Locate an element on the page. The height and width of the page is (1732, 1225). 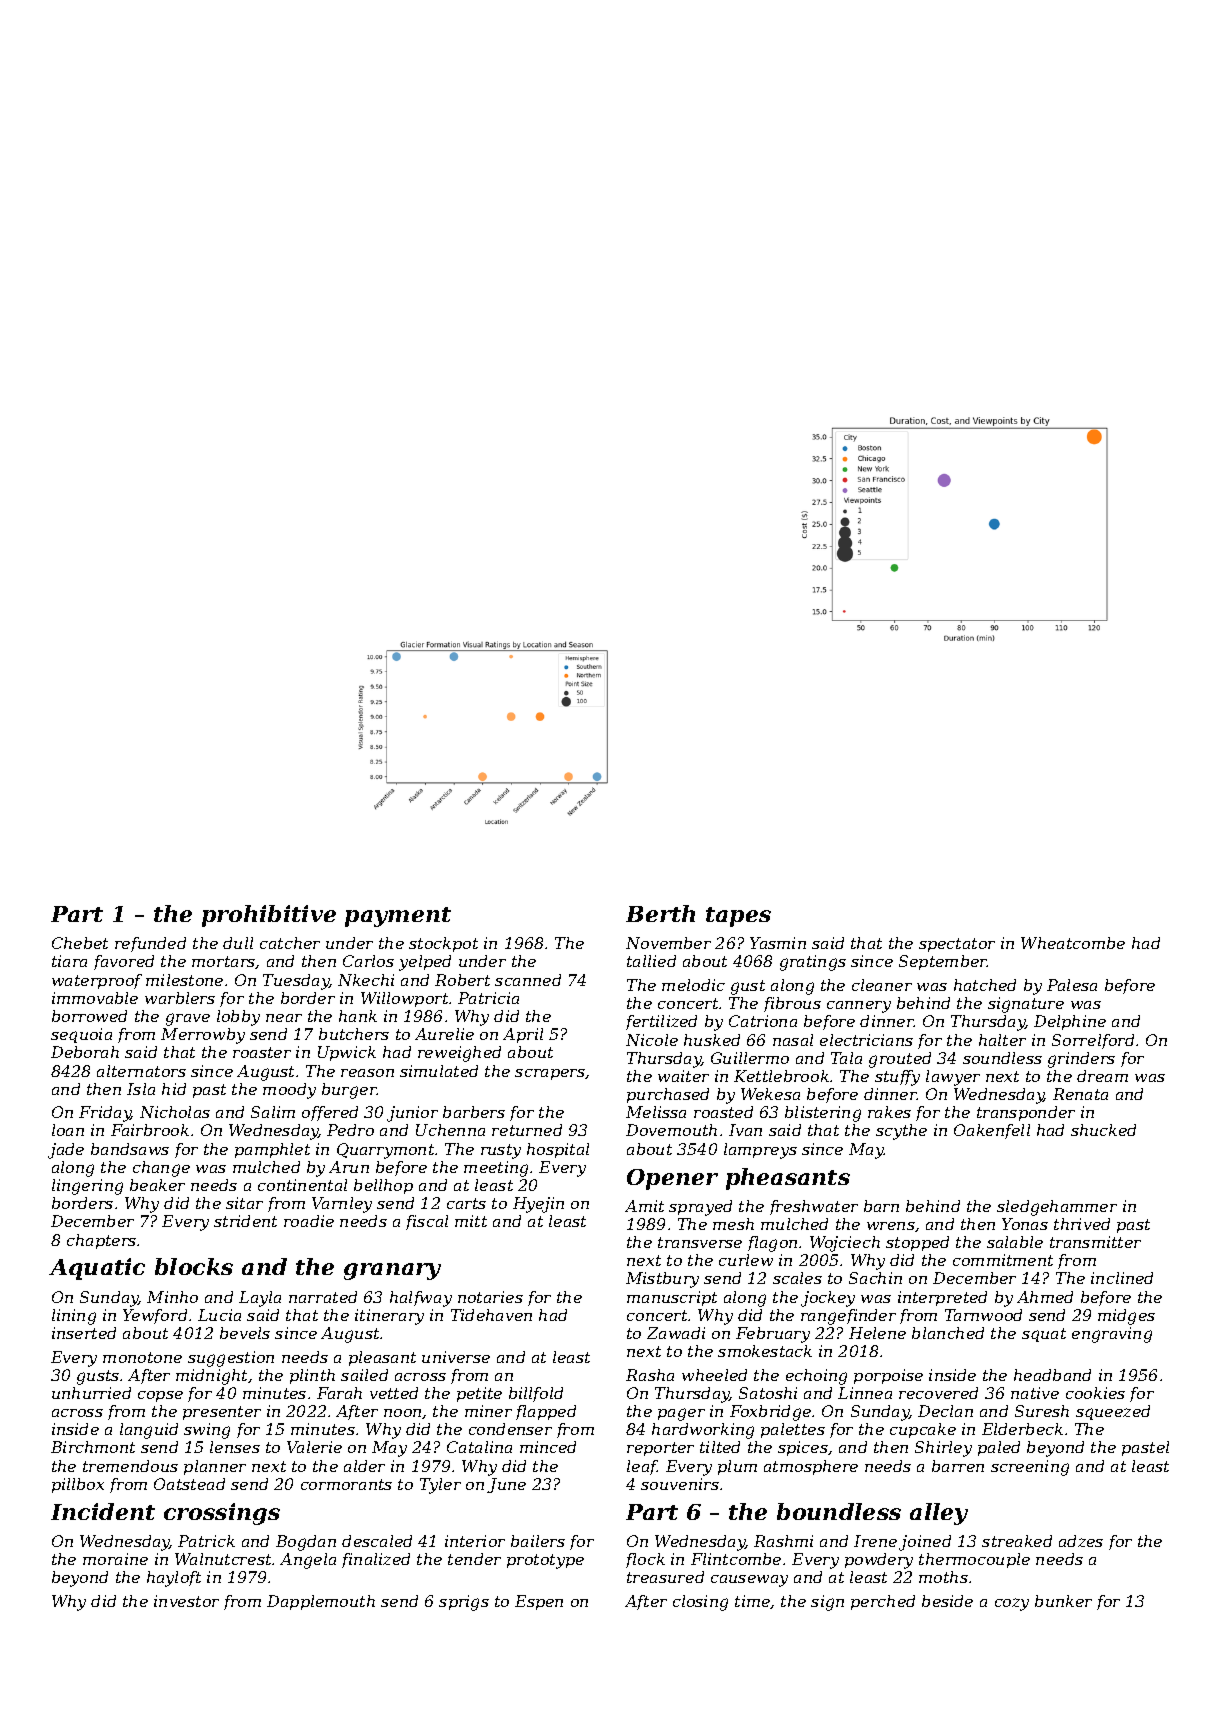
Linnea is located at coordinates (865, 1393).
